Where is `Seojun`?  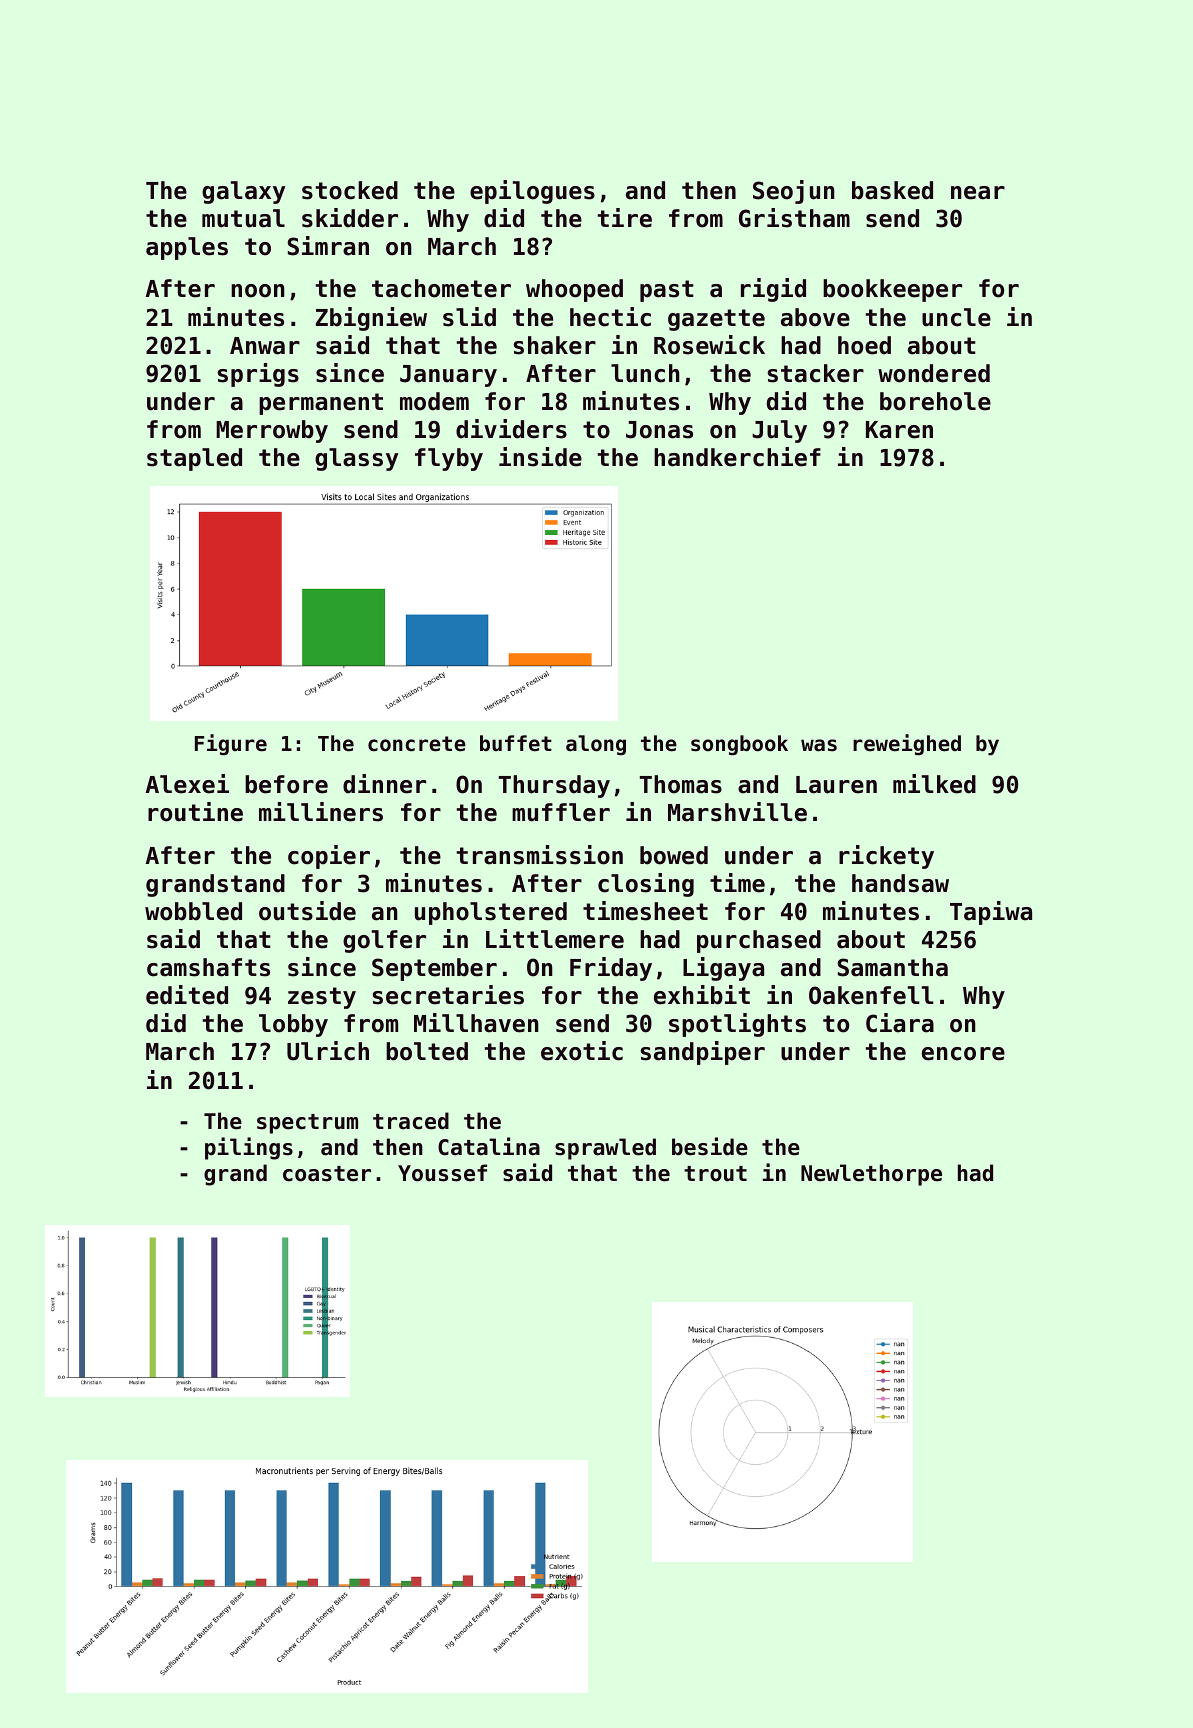
Seojun is located at coordinates (794, 192).
